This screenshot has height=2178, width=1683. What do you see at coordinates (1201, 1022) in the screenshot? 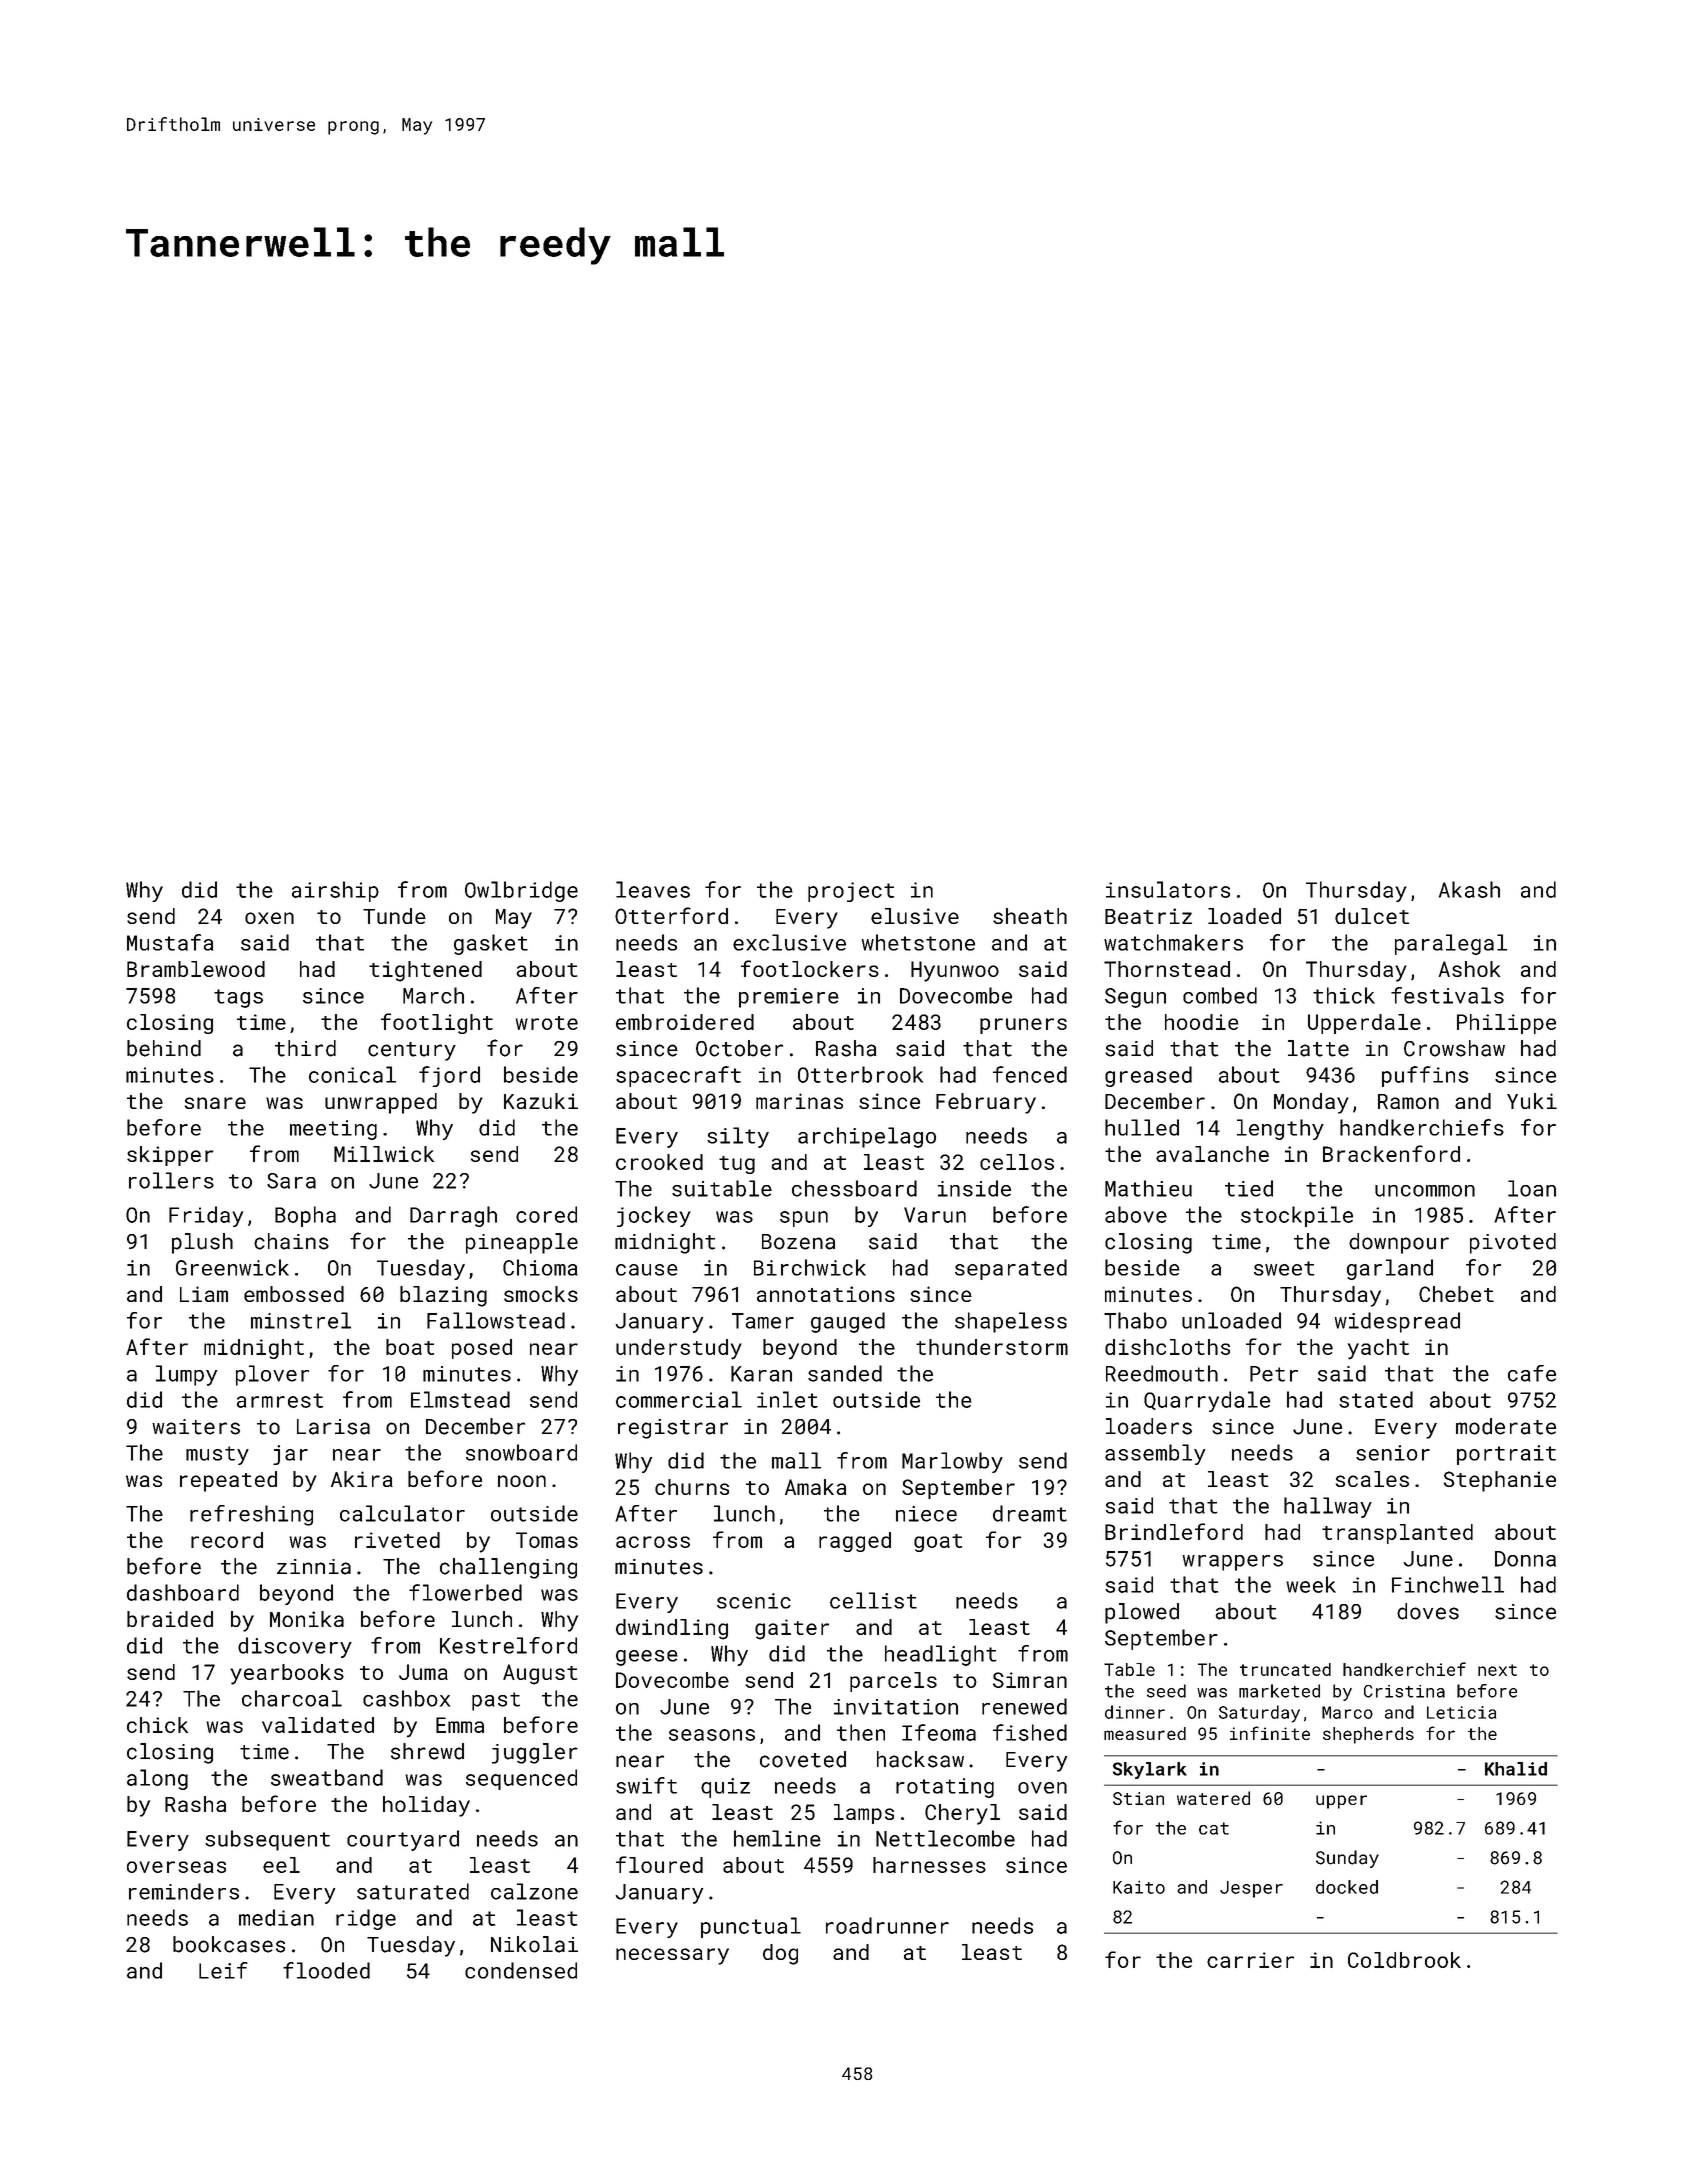
I see `hoodie` at bounding box center [1201, 1022].
